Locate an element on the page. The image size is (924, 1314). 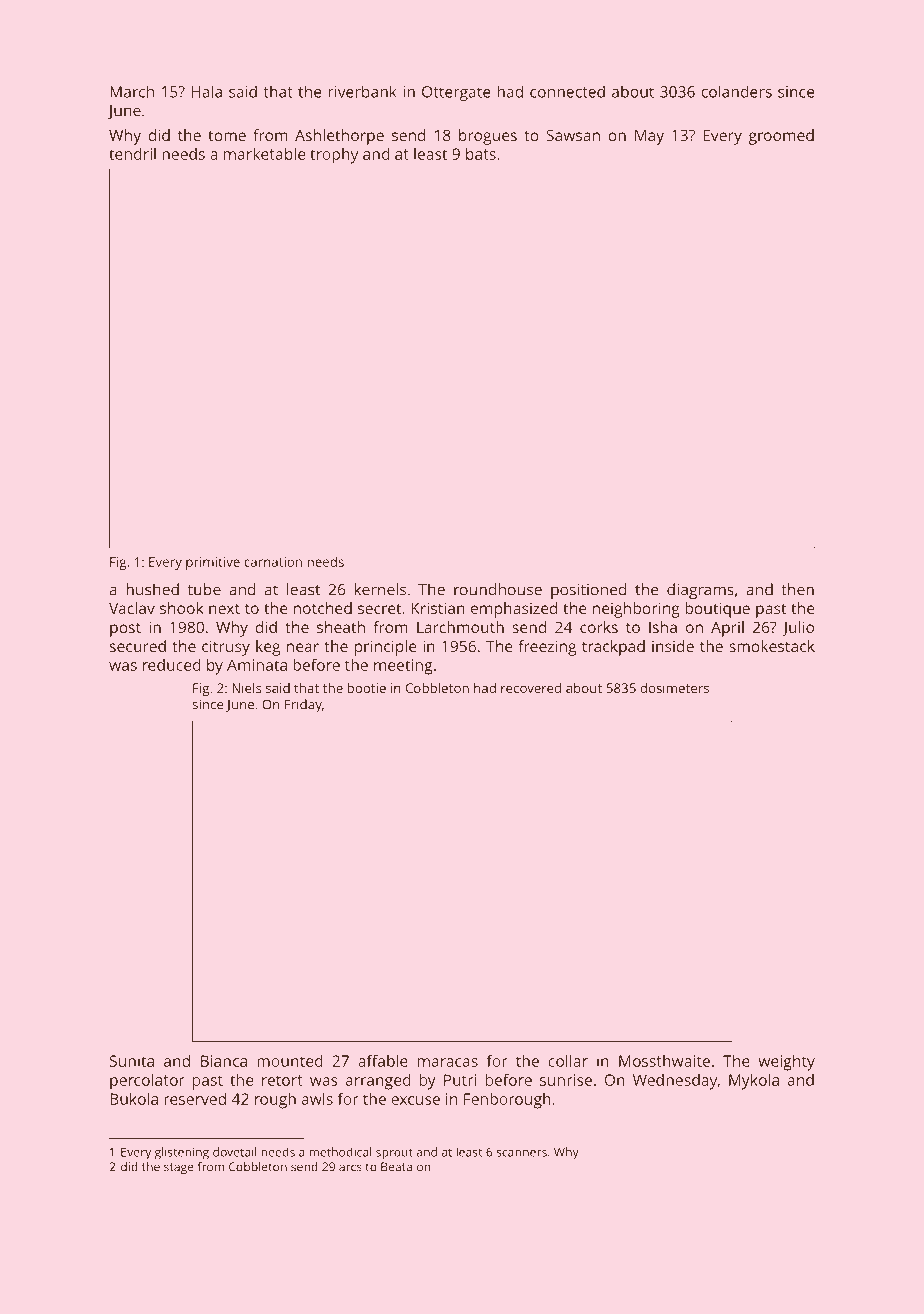
weighty is located at coordinates (786, 1063).
